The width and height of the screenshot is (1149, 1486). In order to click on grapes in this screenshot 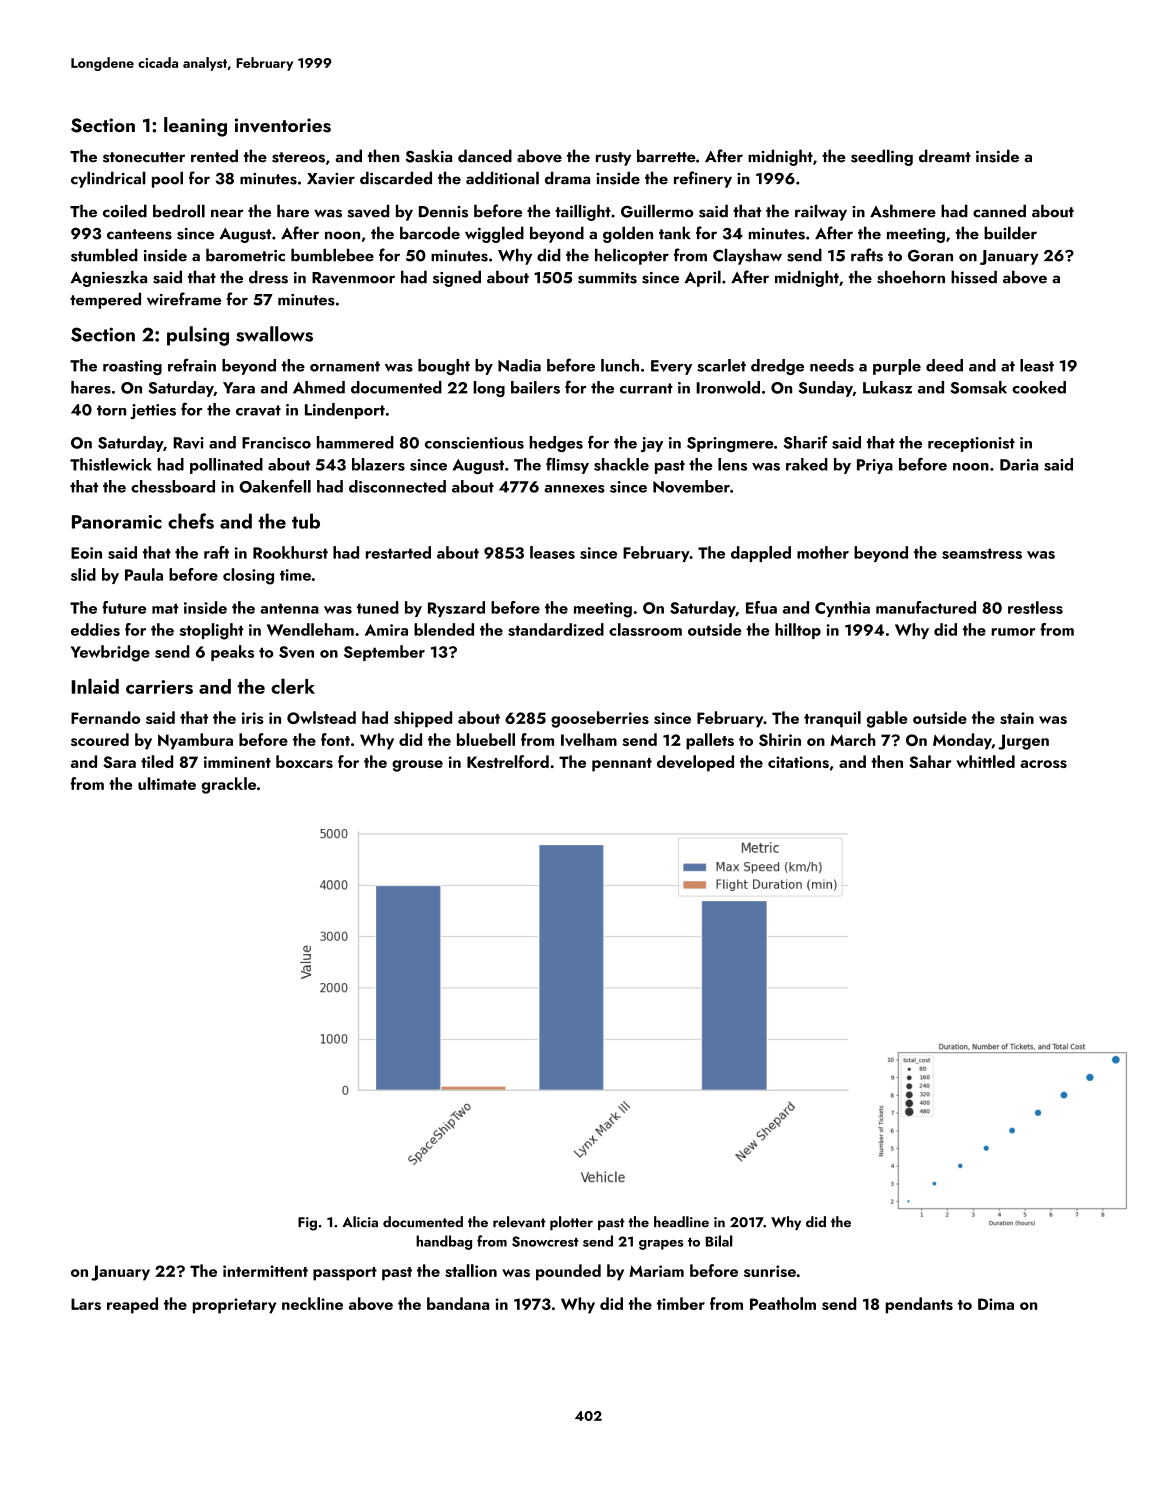, I will do `click(661, 1245)`.
